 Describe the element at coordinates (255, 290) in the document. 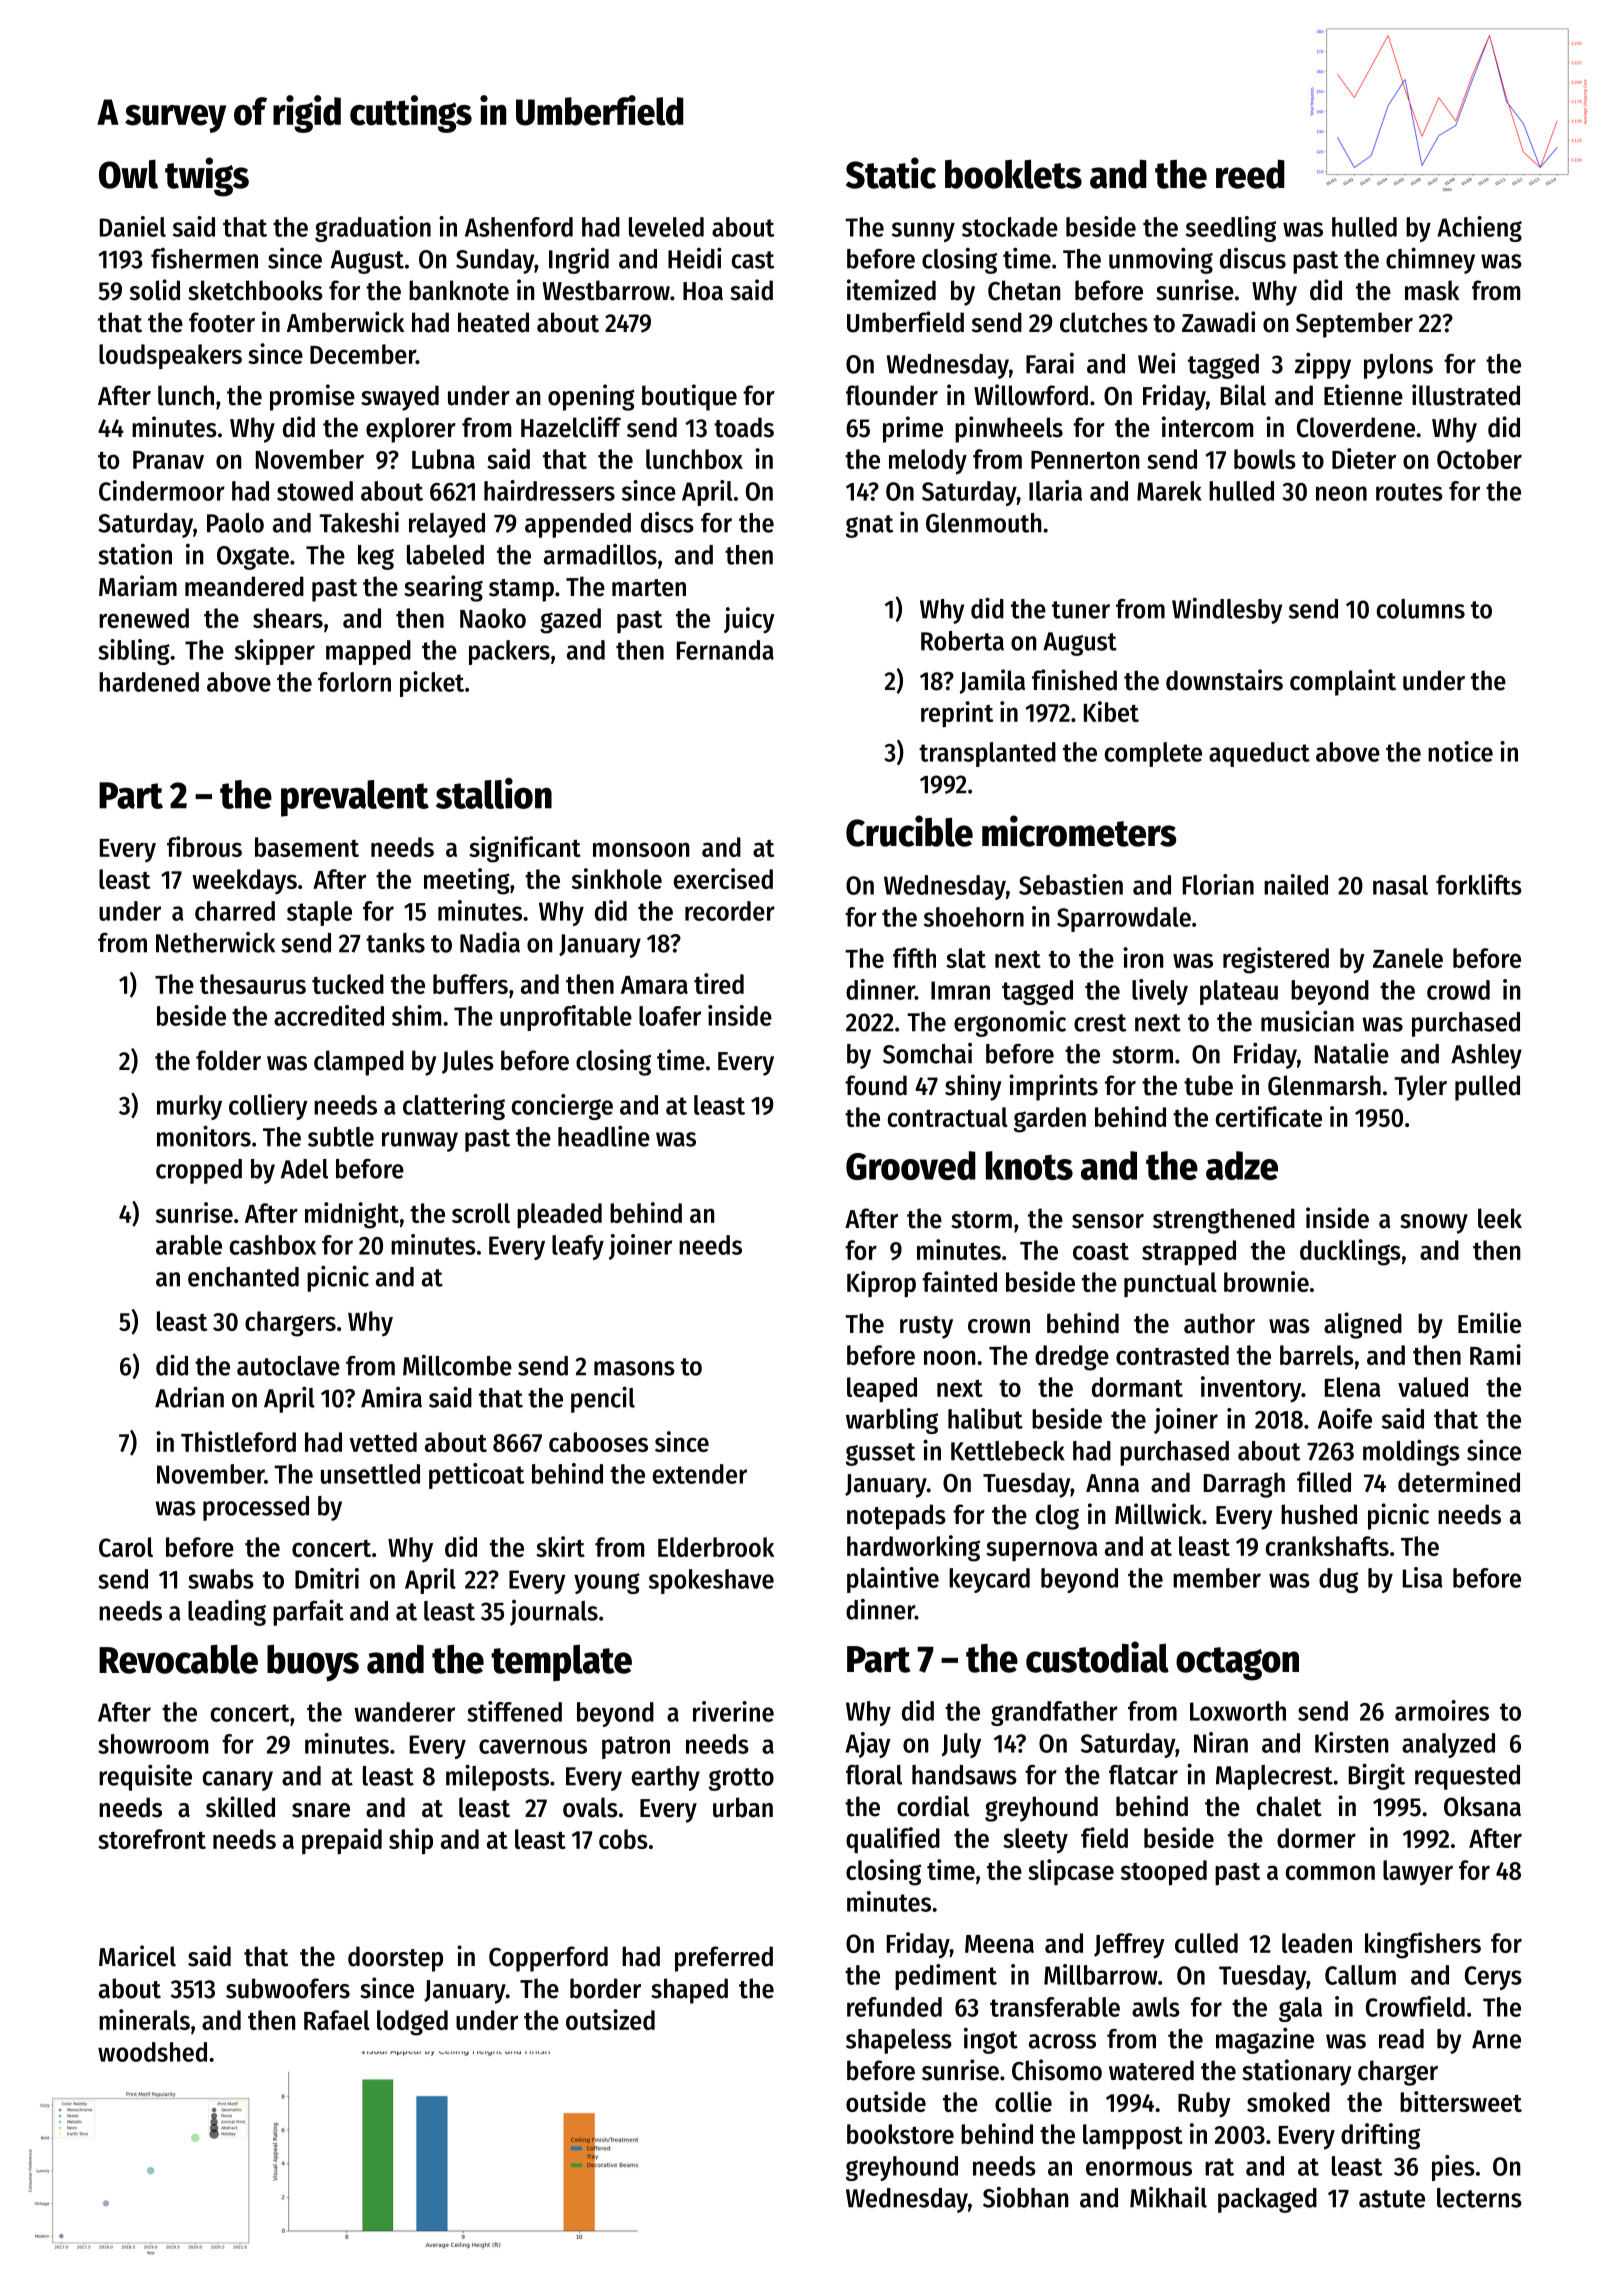

I see `sketchbooks` at that location.
